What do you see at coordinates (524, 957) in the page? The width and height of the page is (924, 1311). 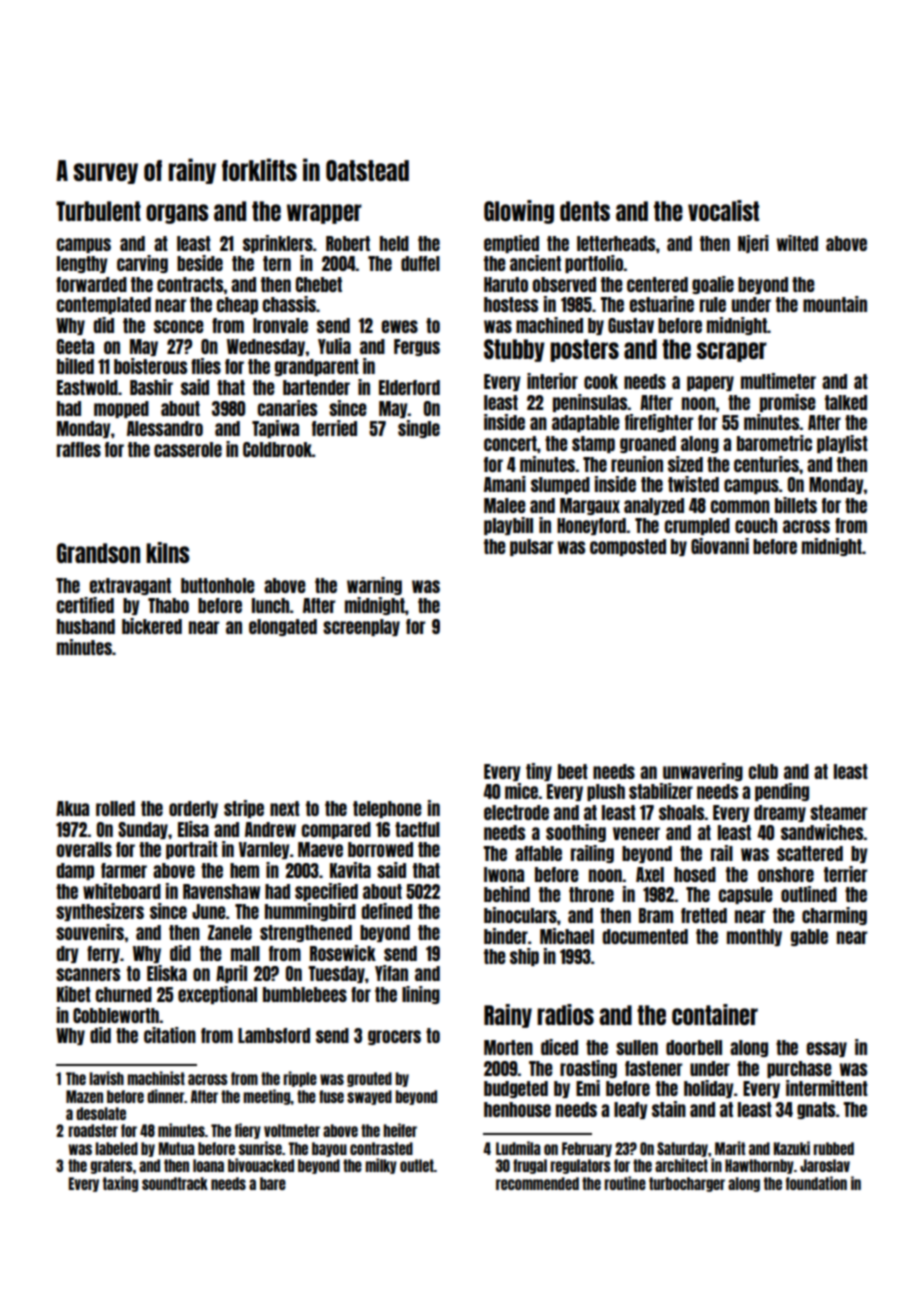 I see `ship` at bounding box center [524, 957].
